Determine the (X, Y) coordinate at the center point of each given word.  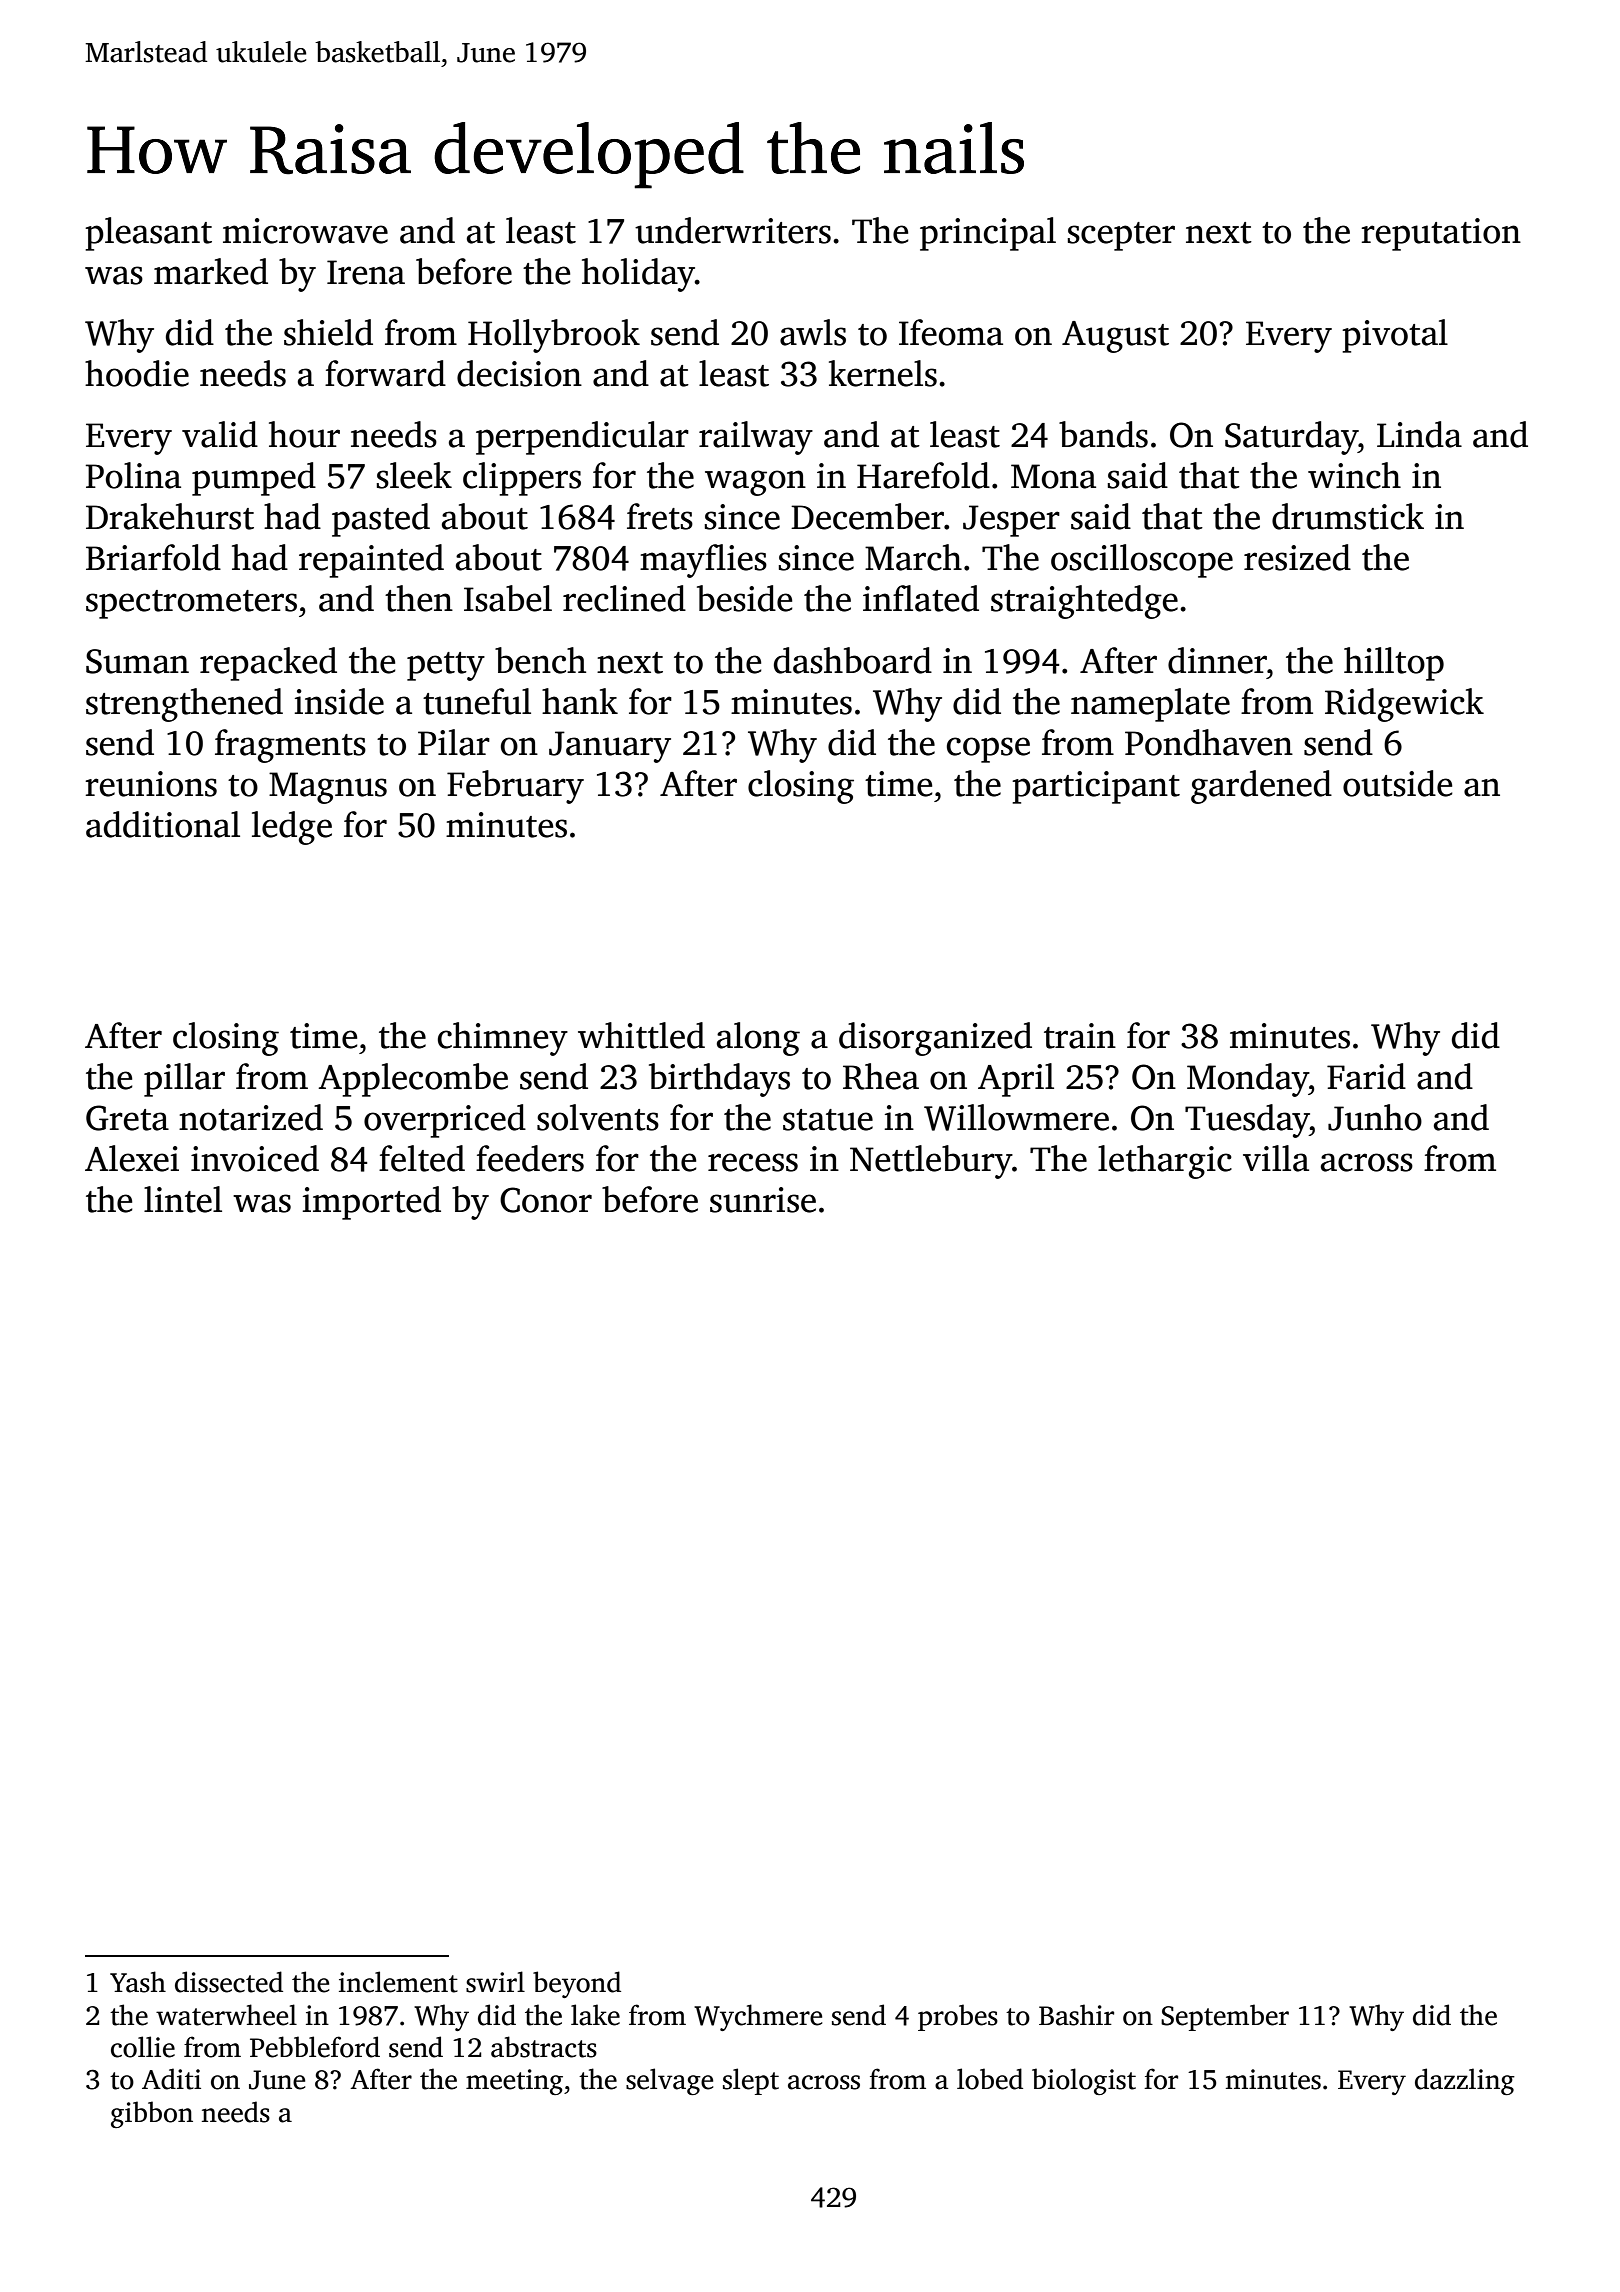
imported (372, 1203)
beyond (577, 1984)
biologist (1084, 2081)
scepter (1121, 236)
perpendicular (582, 438)
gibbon (152, 2114)
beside (745, 598)
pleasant (148, 234)
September (1225, 2017)
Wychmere (758, 2017)
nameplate (1150, 705)
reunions (151, 784)
